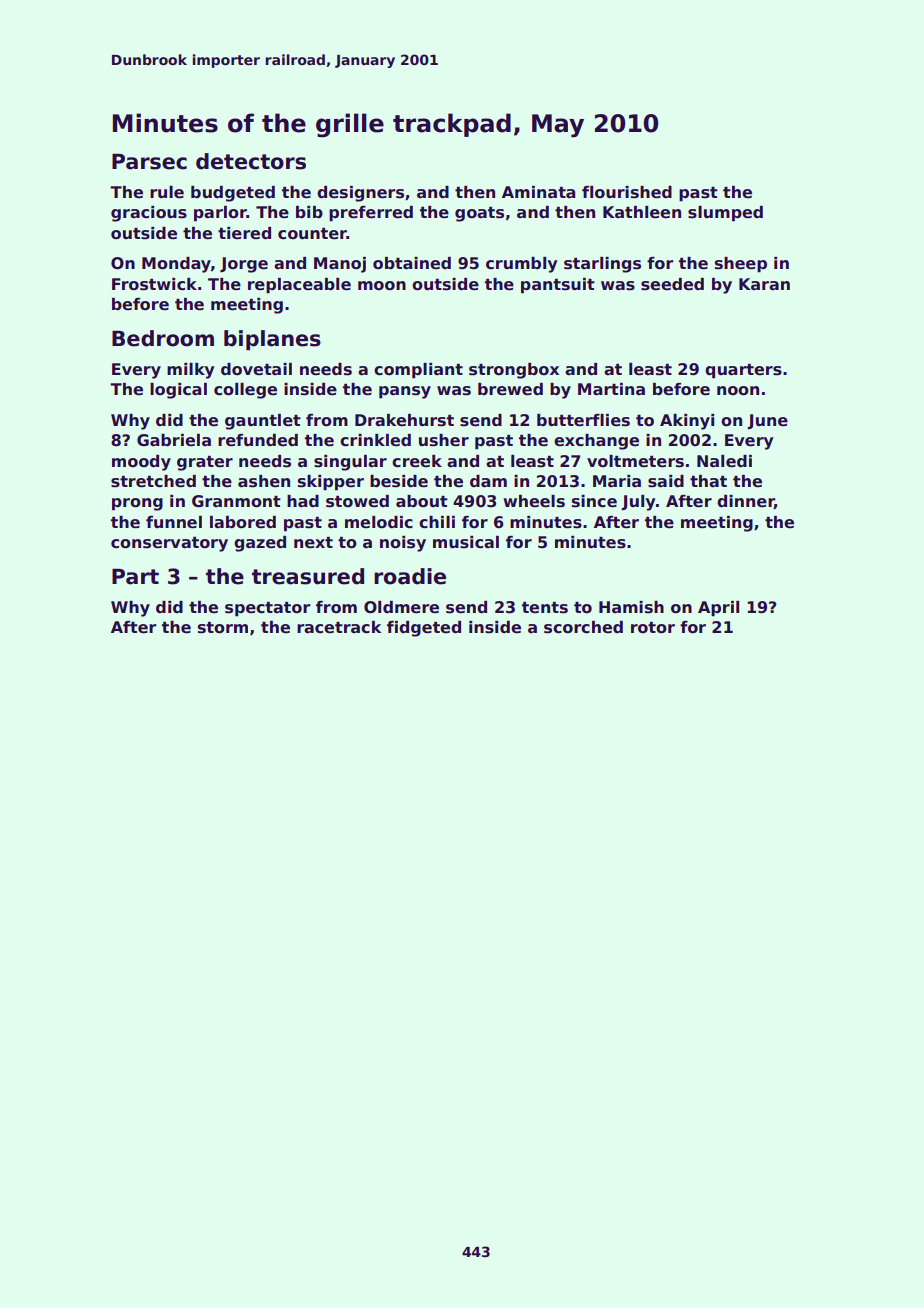  I want to click on rotor, so click(653, 628).
